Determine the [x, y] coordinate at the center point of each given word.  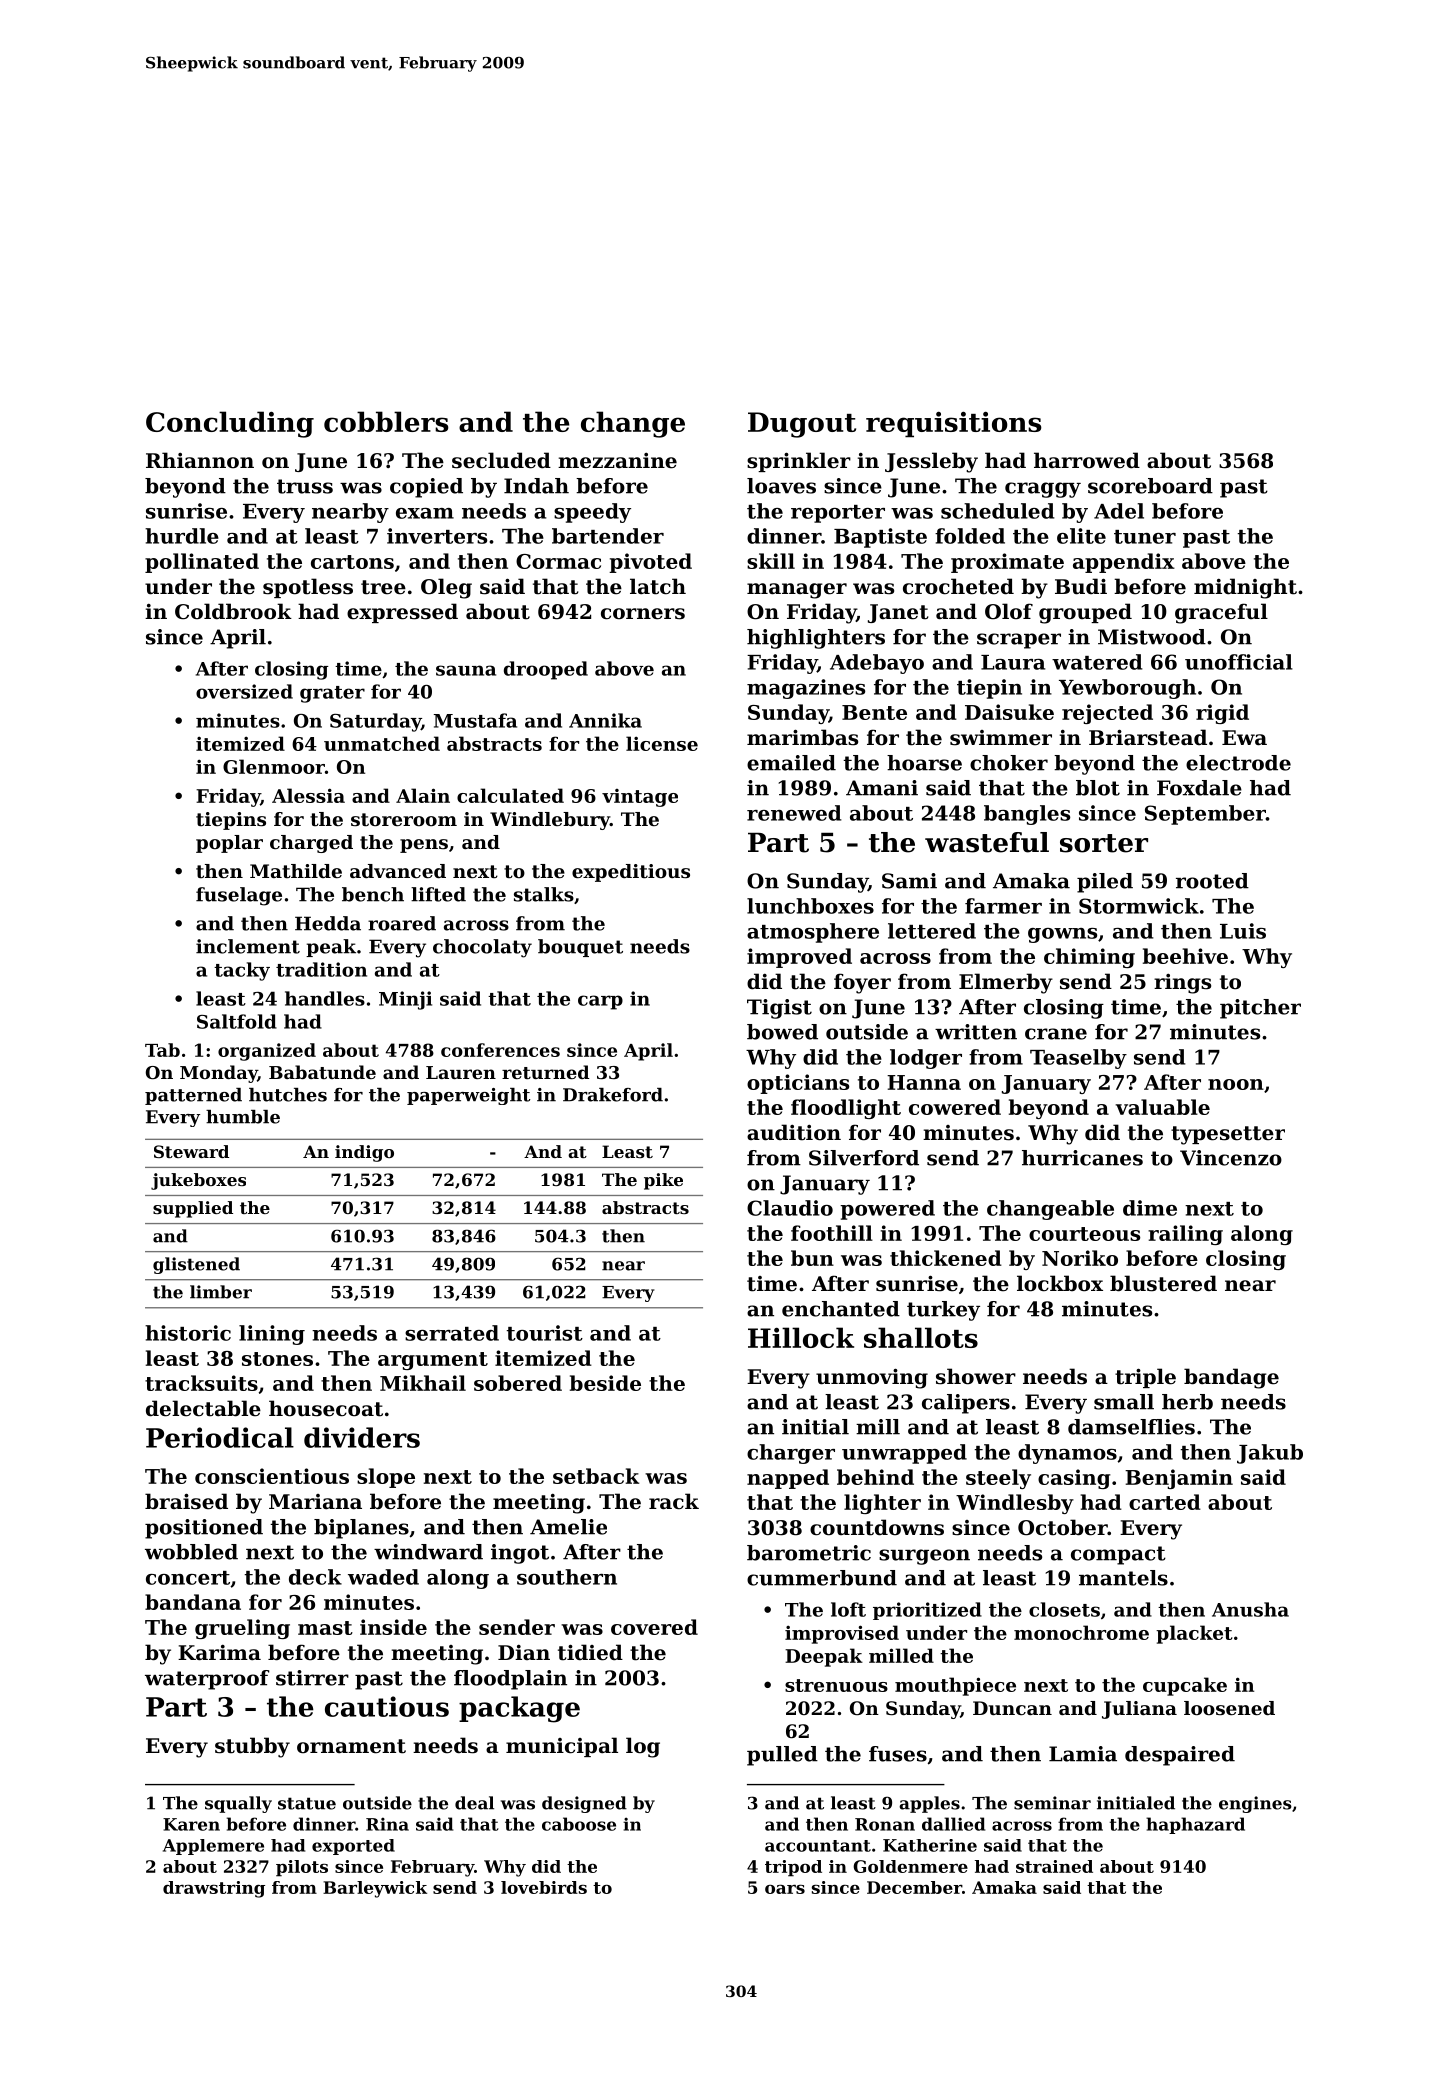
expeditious [631, 873]
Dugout [802, 425]
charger [791, 1454]
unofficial [1239, 662]
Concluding [230, 424]
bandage [1231, 1378]
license [662, 743]
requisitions [954, 424]
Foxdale [1199, 788]
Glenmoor [274, 766]
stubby [252, 1747]
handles [325, 998]
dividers [362, 1437]
